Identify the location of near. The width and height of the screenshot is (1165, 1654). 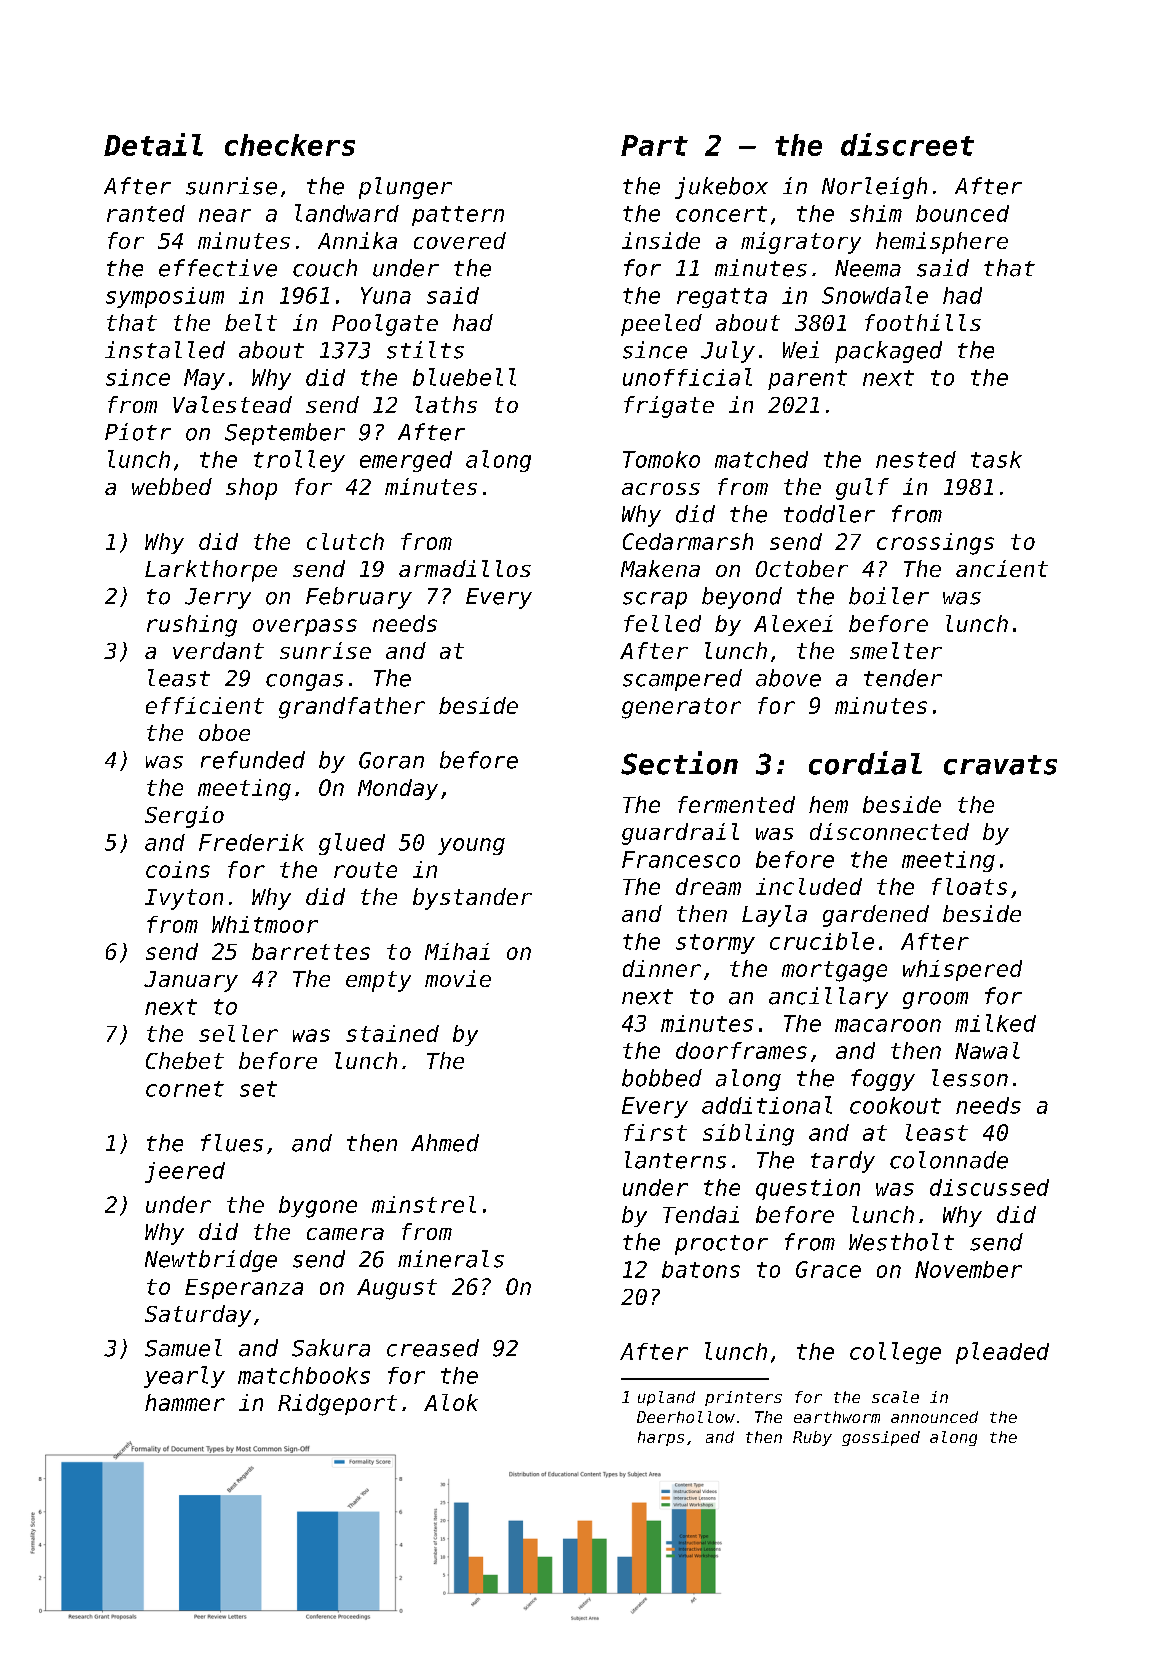
(225, 215).
